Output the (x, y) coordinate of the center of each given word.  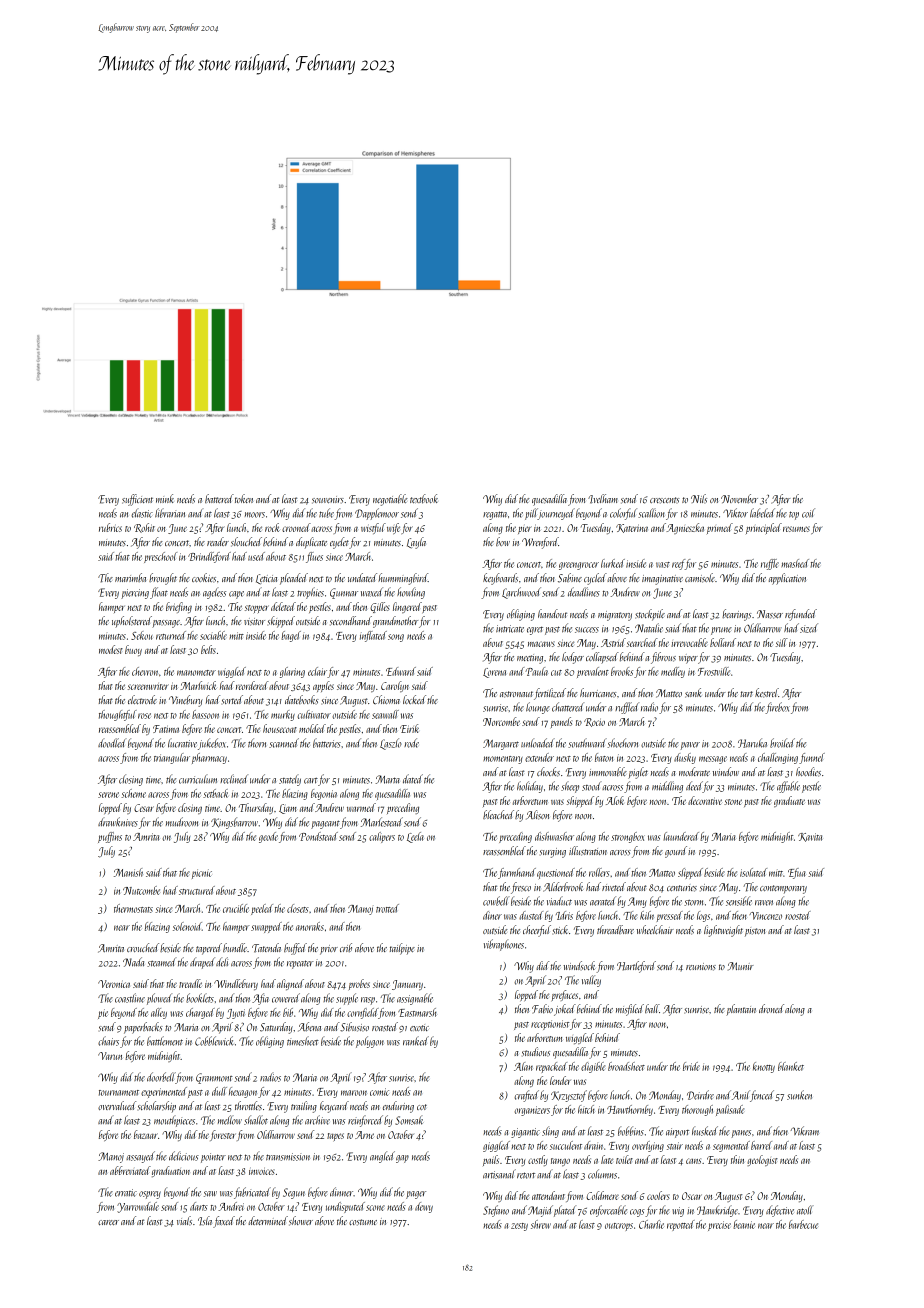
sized (809, 628)
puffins (110, 837)
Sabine (570, 578)
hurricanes (598, 692)
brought (163, 579)
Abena (309, 1027)
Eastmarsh (417, 1012)
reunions (701, 967)
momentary (503, 760)
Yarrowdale (138, 1207)
